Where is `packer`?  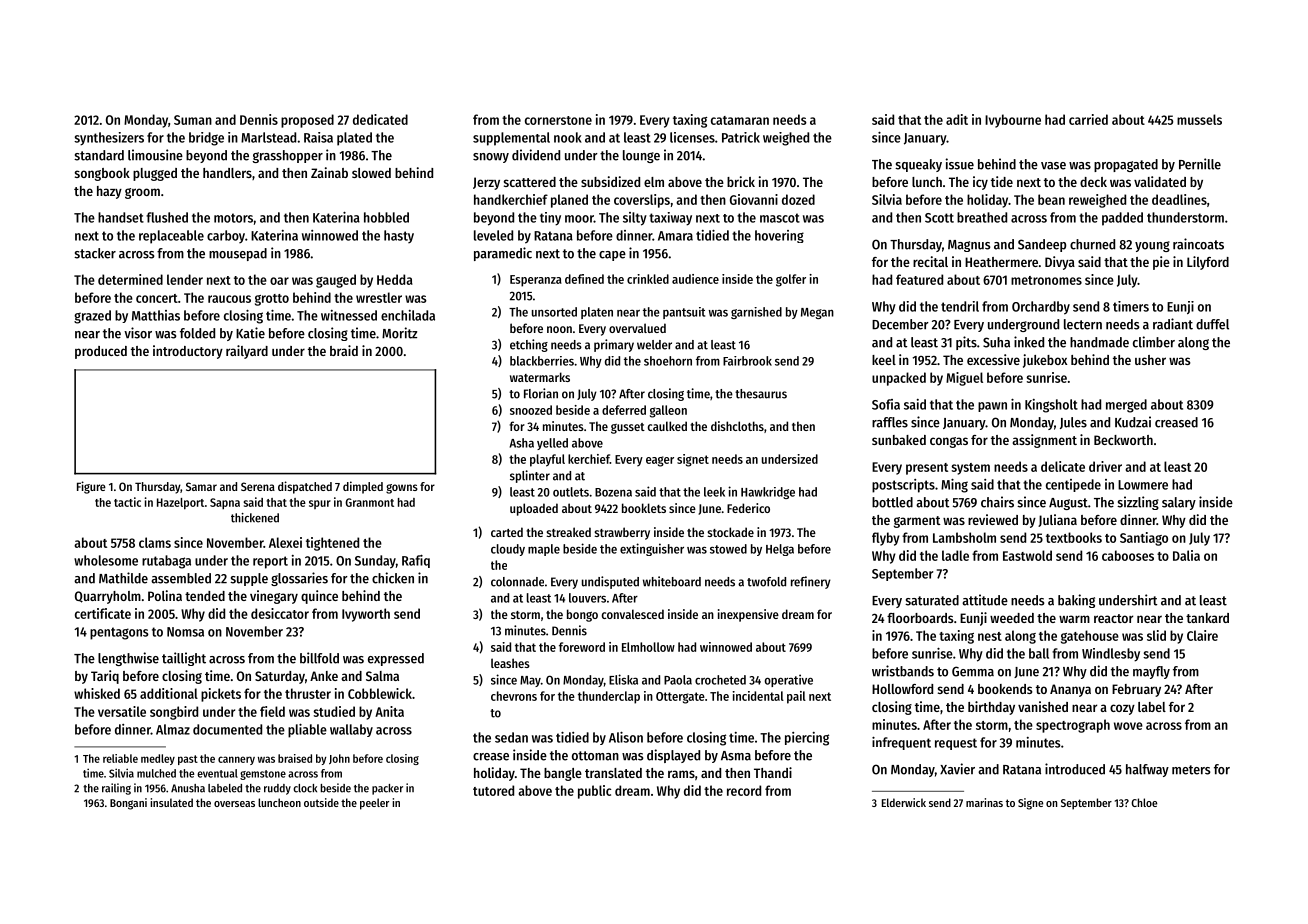
packer is located at coordinates (387, 789).
